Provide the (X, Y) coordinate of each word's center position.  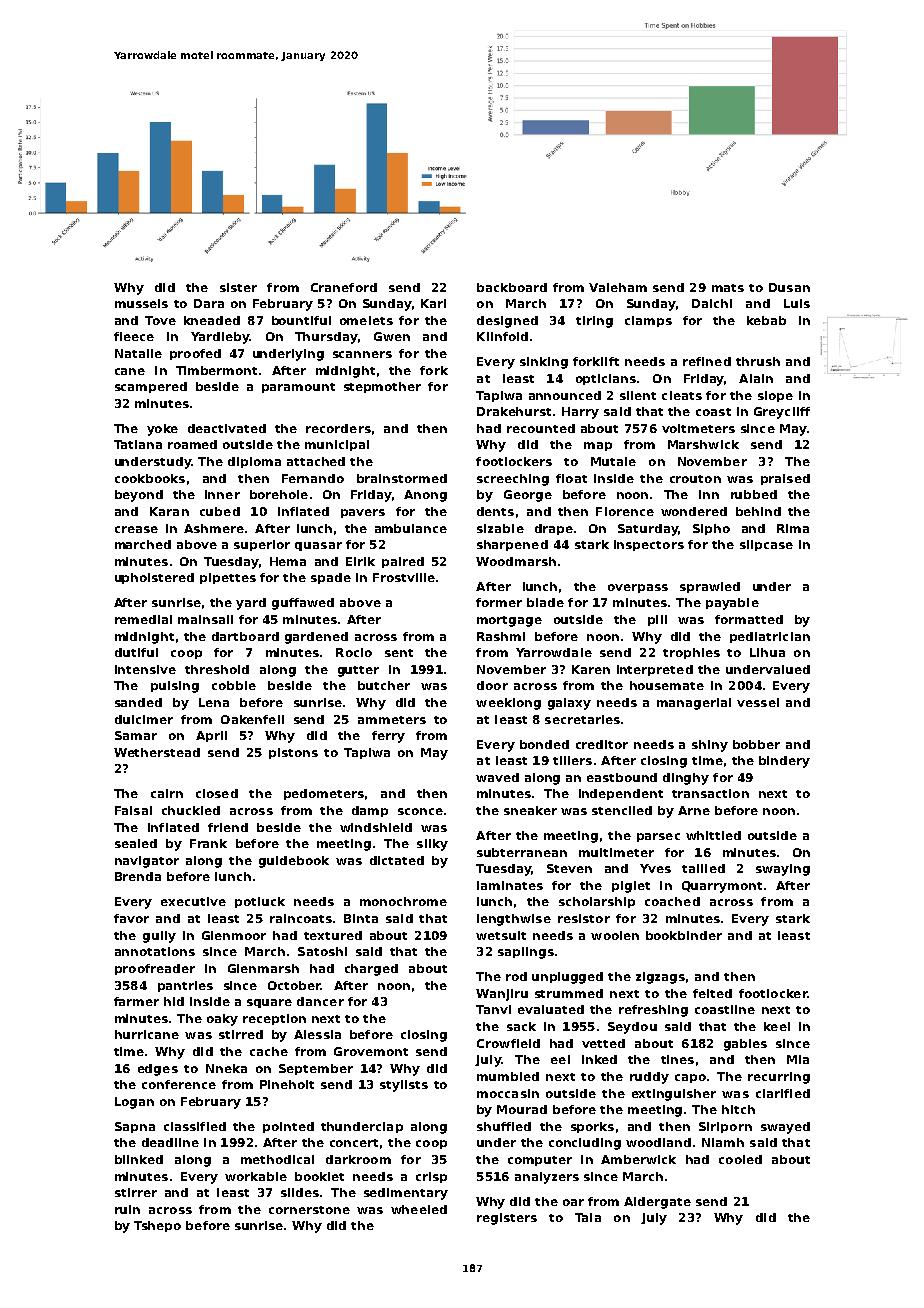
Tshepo (157, 1226)
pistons (293, 753)
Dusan (789, 287)
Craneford (344, 287)
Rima (793, 528)
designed (507, 322)
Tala (588, 1217)
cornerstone (309, 1210)
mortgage (509, 621)
